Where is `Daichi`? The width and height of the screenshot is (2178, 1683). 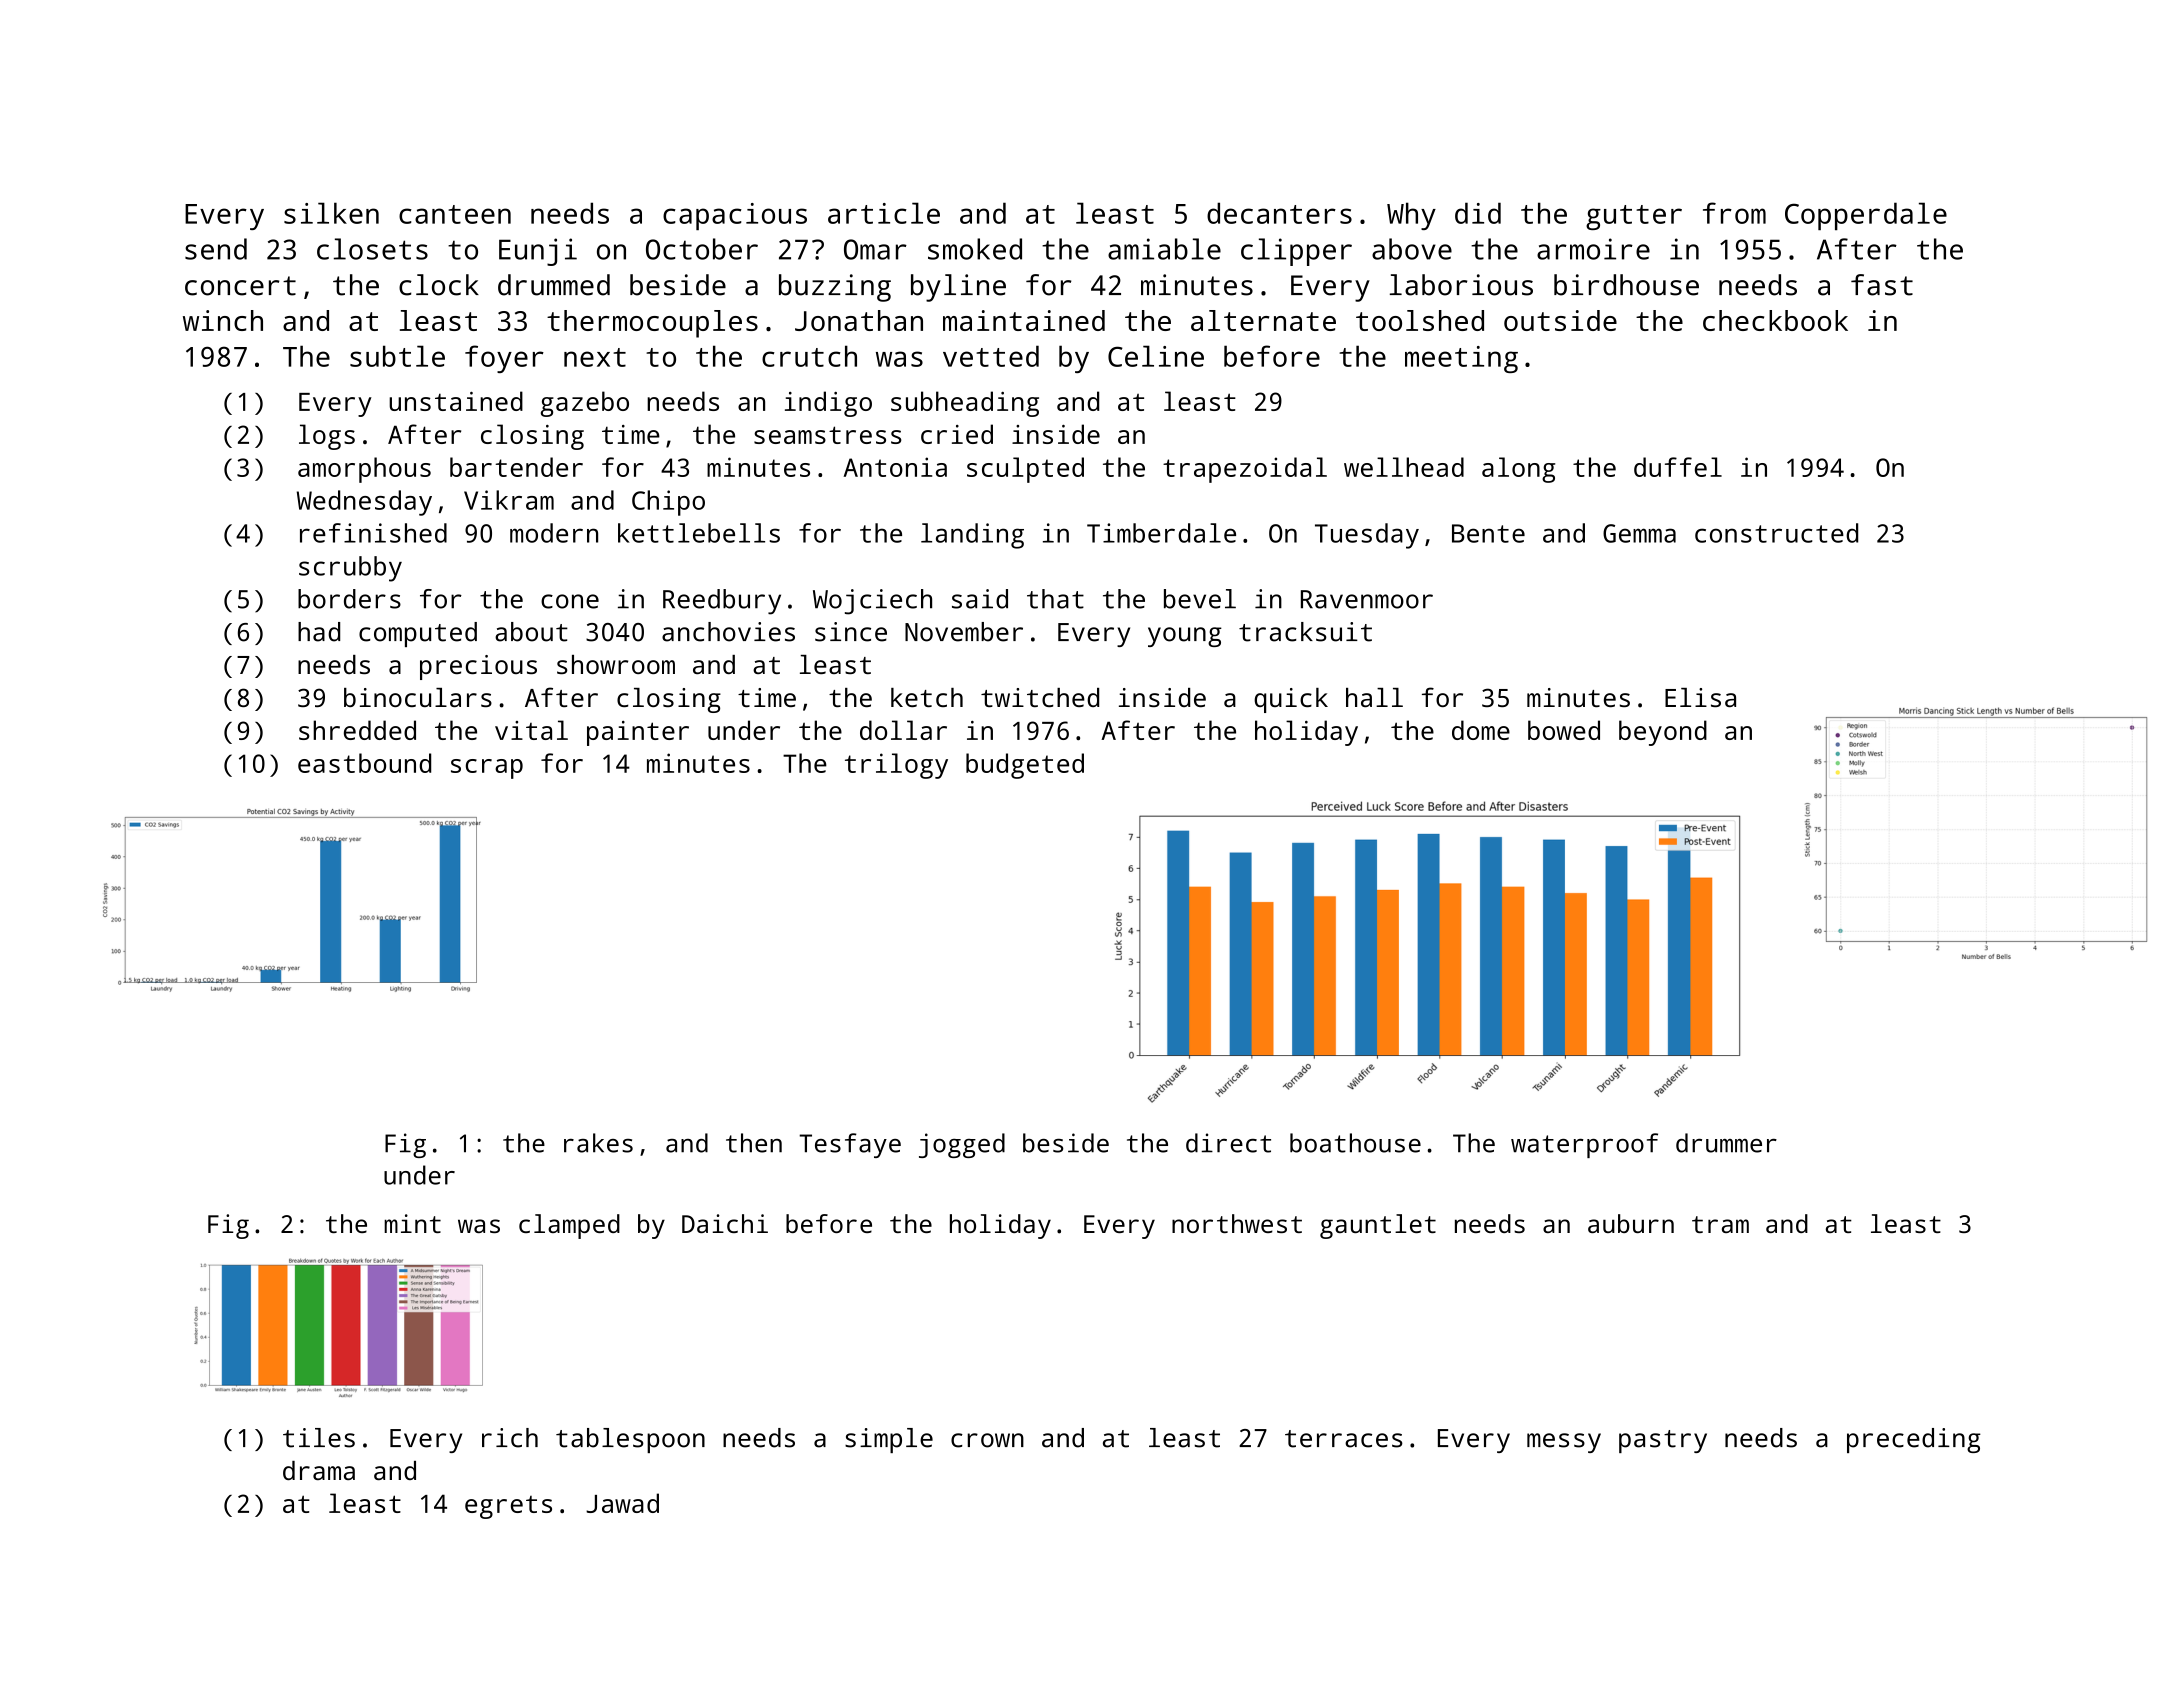
Daichi is located at coordinates (725, 1223).
